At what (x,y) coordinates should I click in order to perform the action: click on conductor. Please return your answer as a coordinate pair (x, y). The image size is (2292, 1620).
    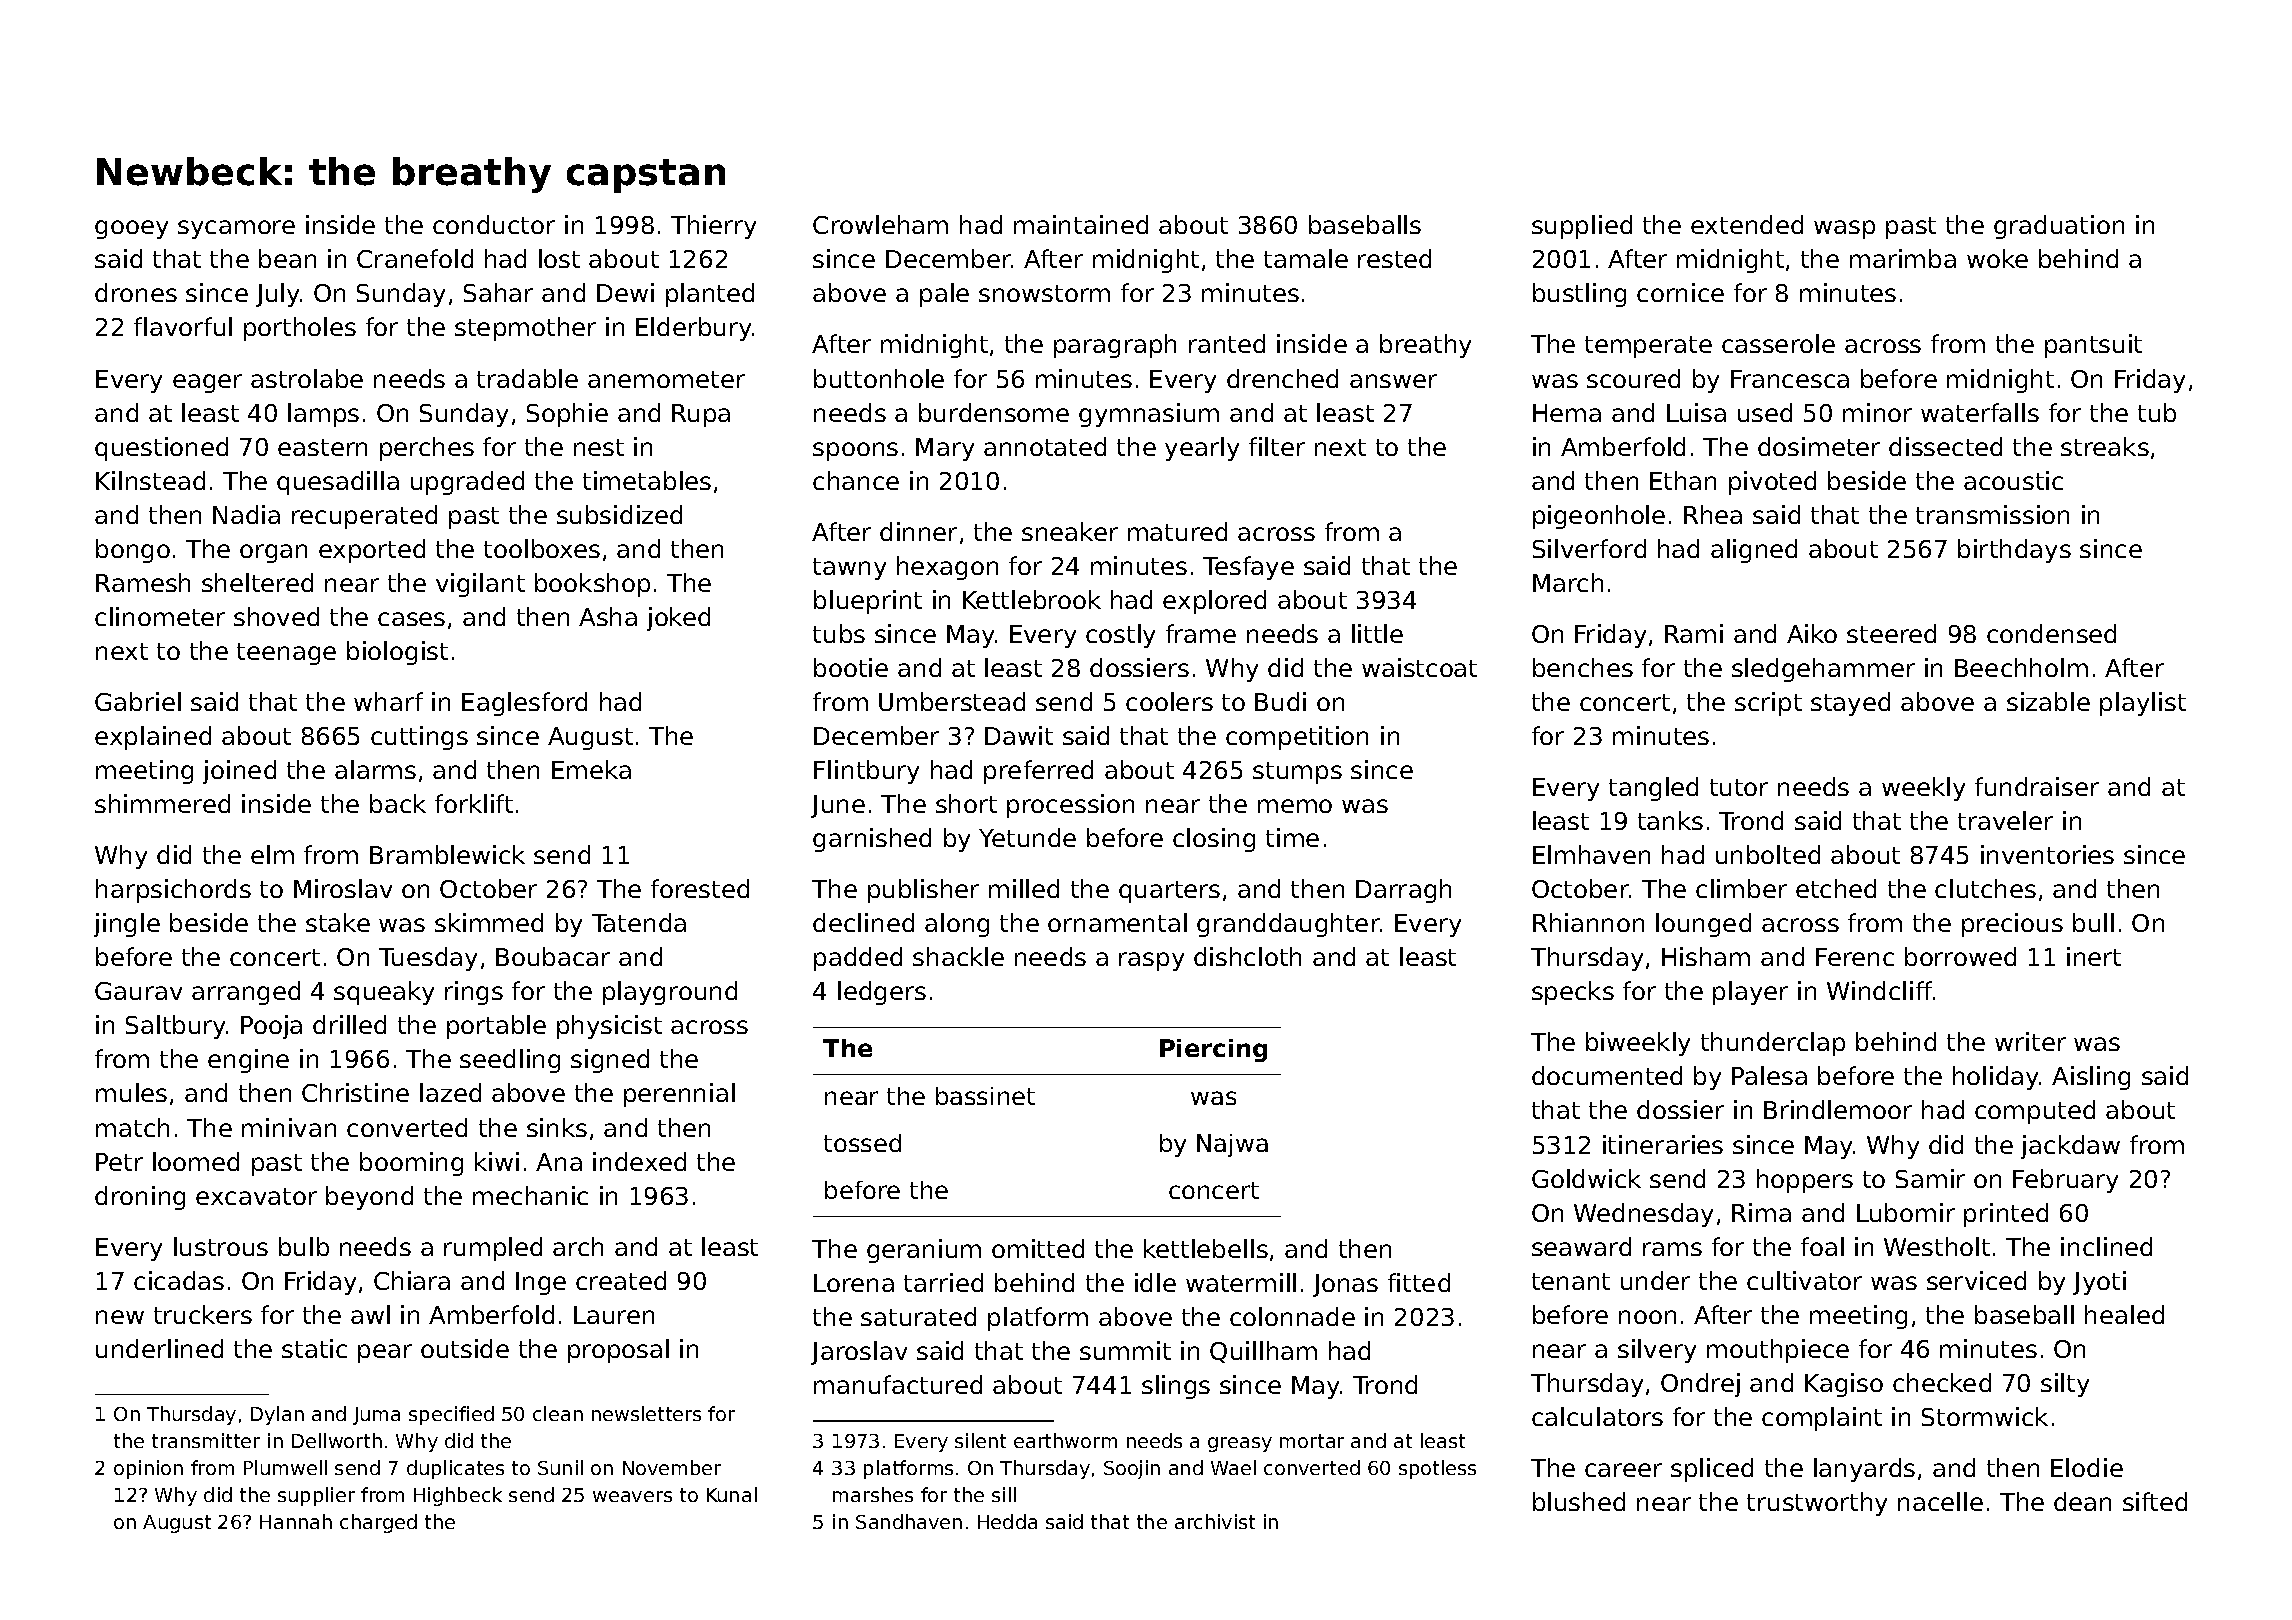
    Looking at the image, I should click on (494, 224).
